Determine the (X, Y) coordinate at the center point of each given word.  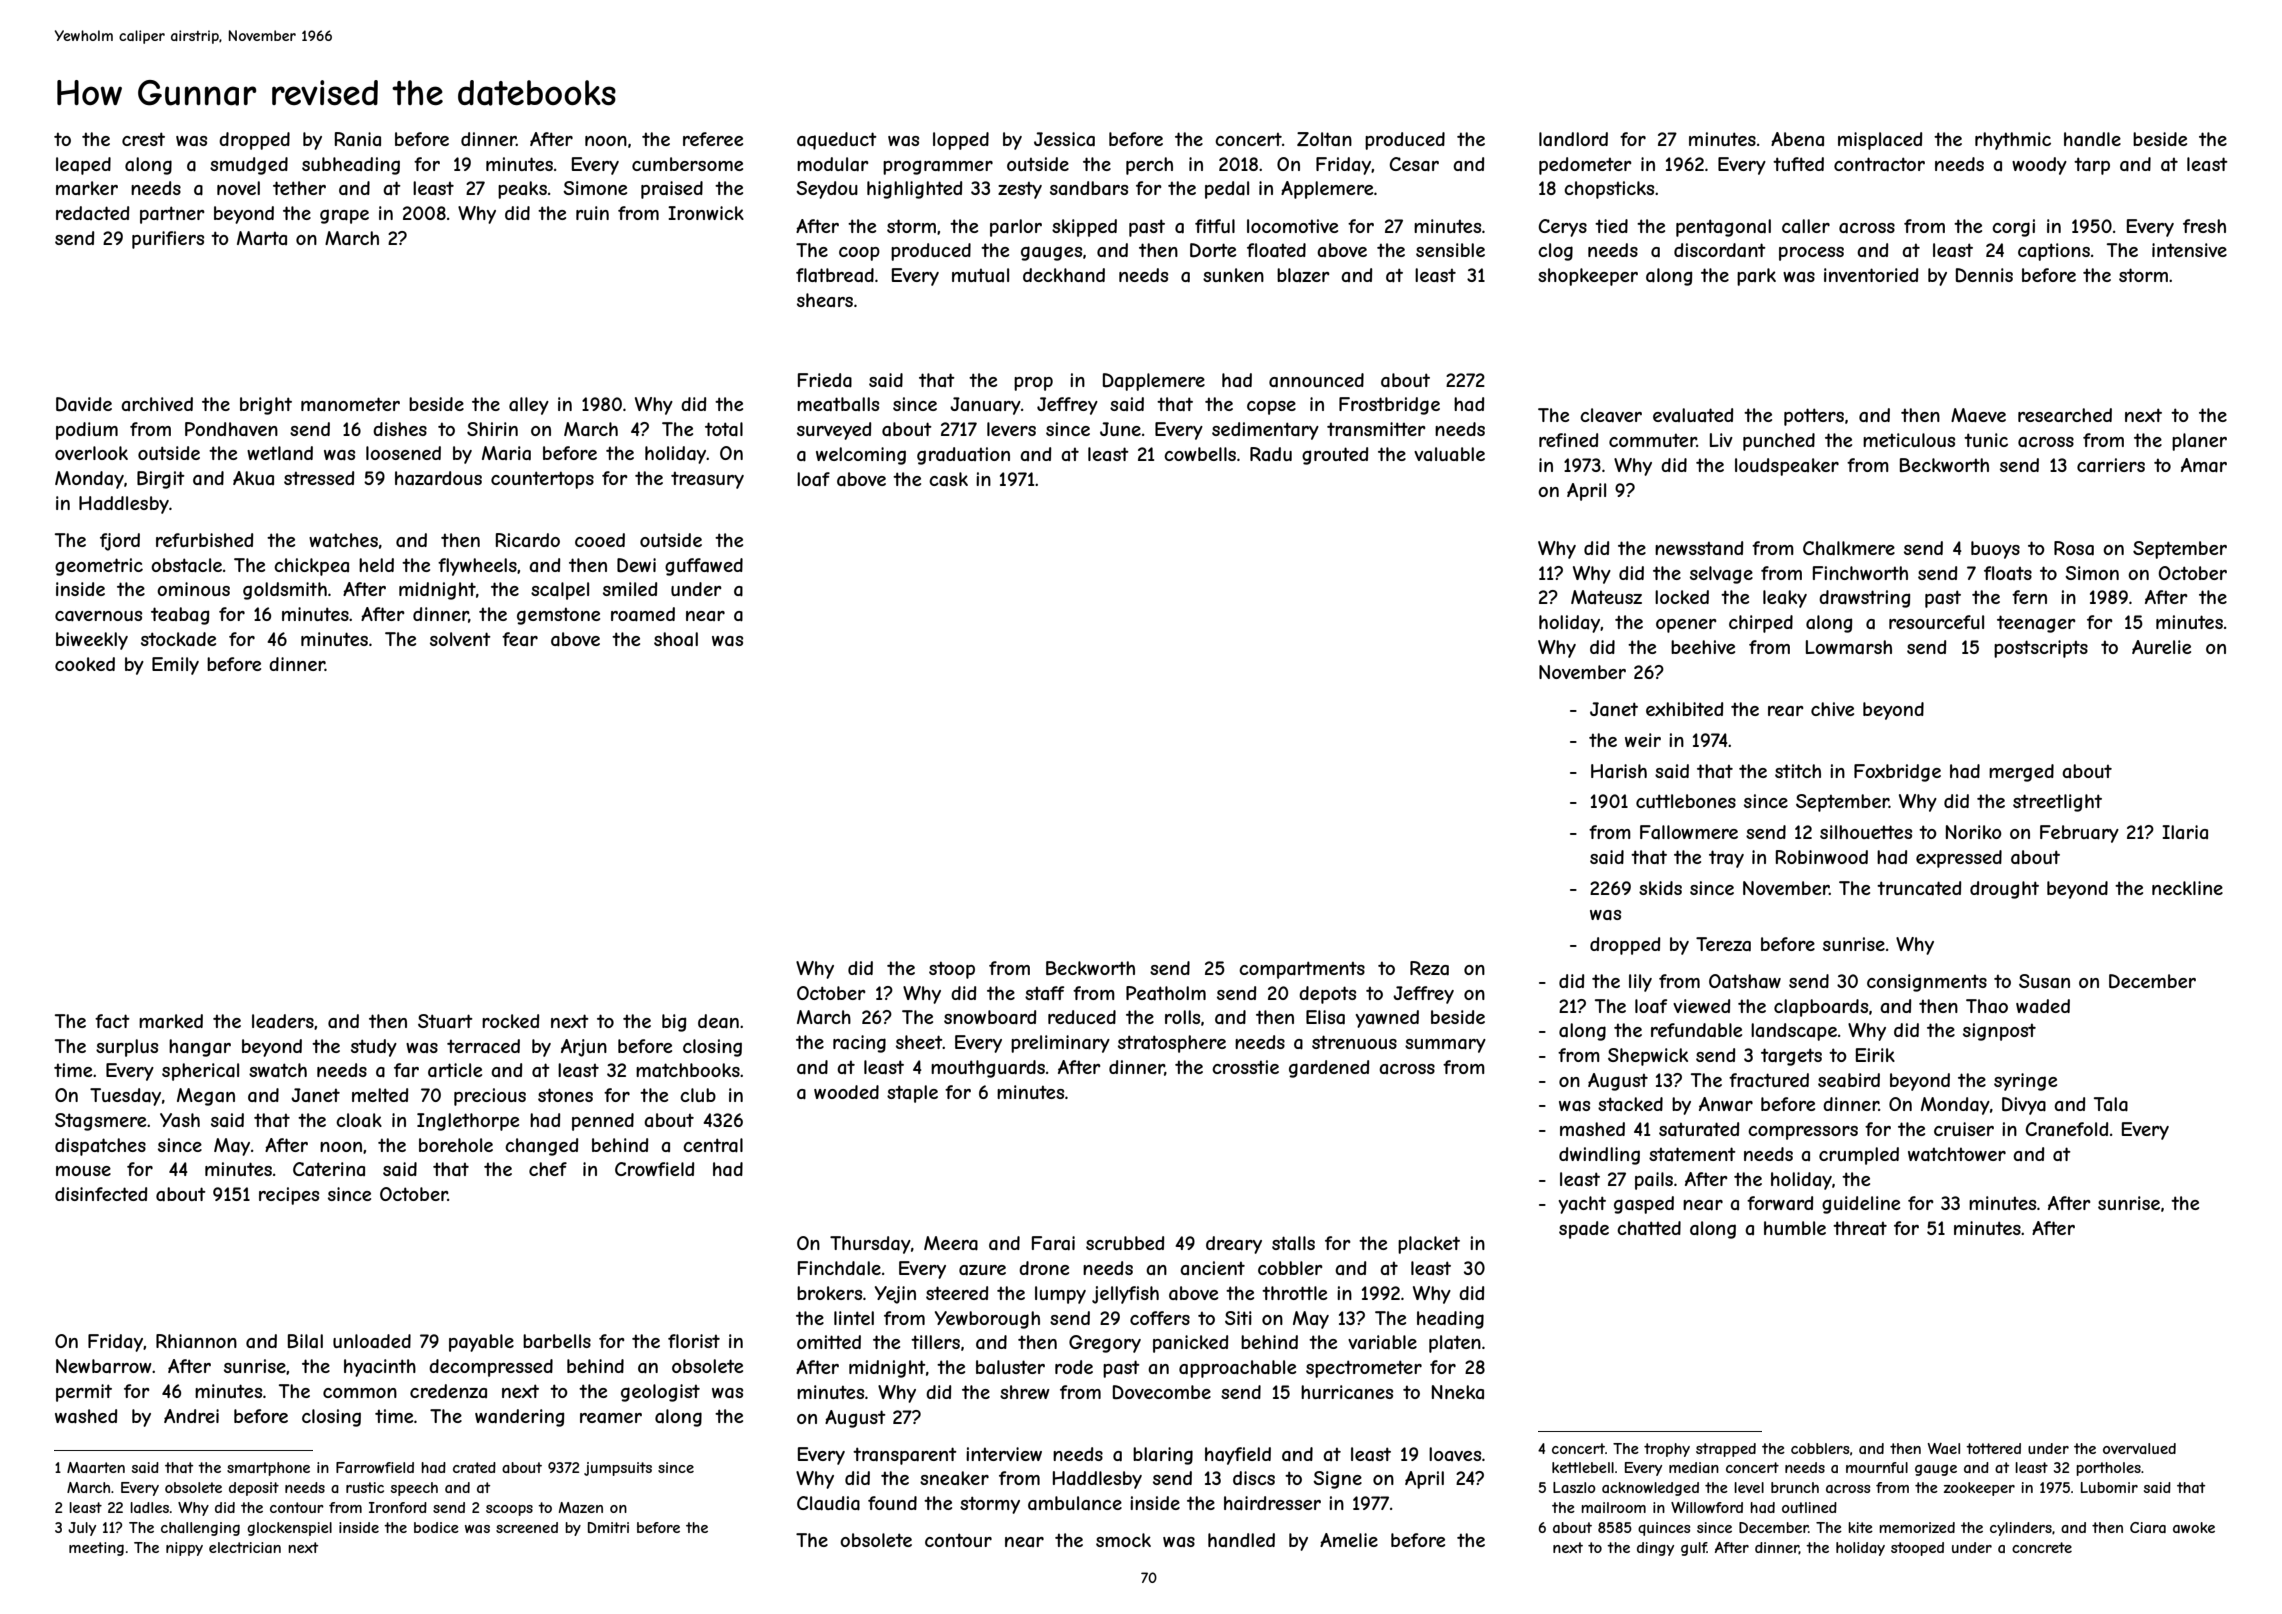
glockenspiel (289, 1529)
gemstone (558, 616)
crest (143, 139)
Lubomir (2109, 1487)
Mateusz (1606, 597)
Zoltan (1324, 139)
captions (2054, 252)
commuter (1653, 440)
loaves (1455, 1454)
